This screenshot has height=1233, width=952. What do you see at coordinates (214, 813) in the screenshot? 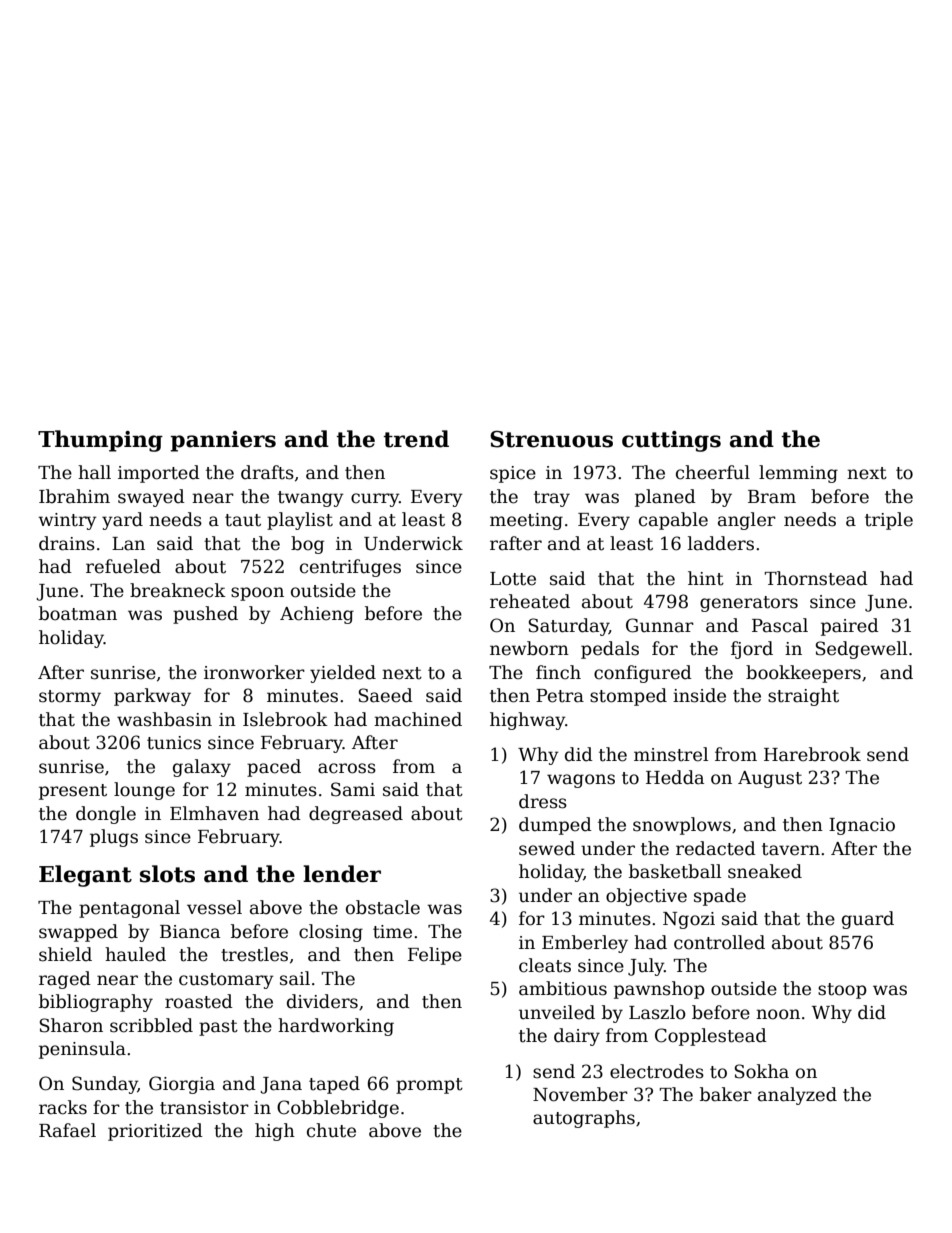
I see `Elmhaven` at bounding box center [214, 813].
